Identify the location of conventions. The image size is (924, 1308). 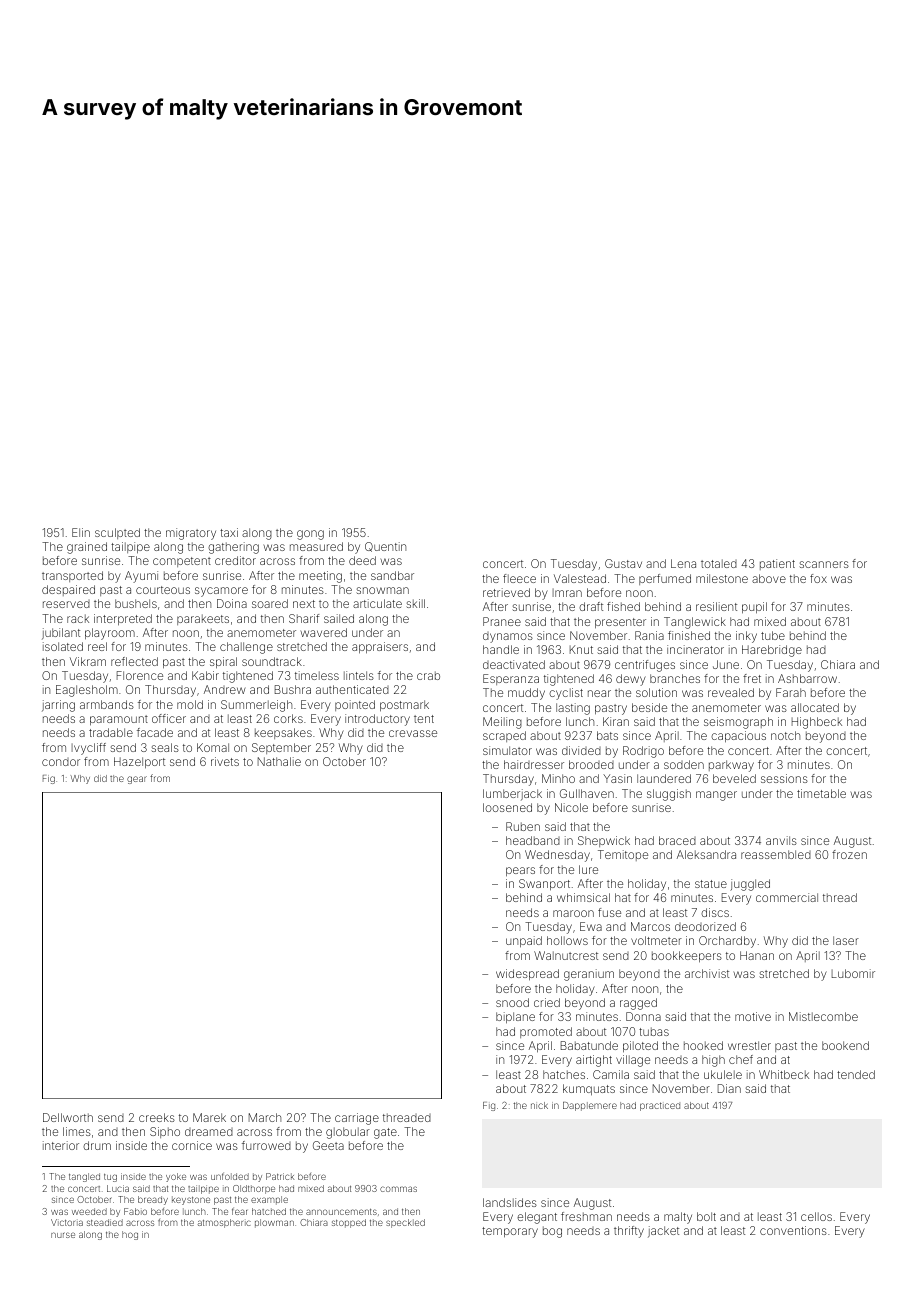
(793, 1230).
